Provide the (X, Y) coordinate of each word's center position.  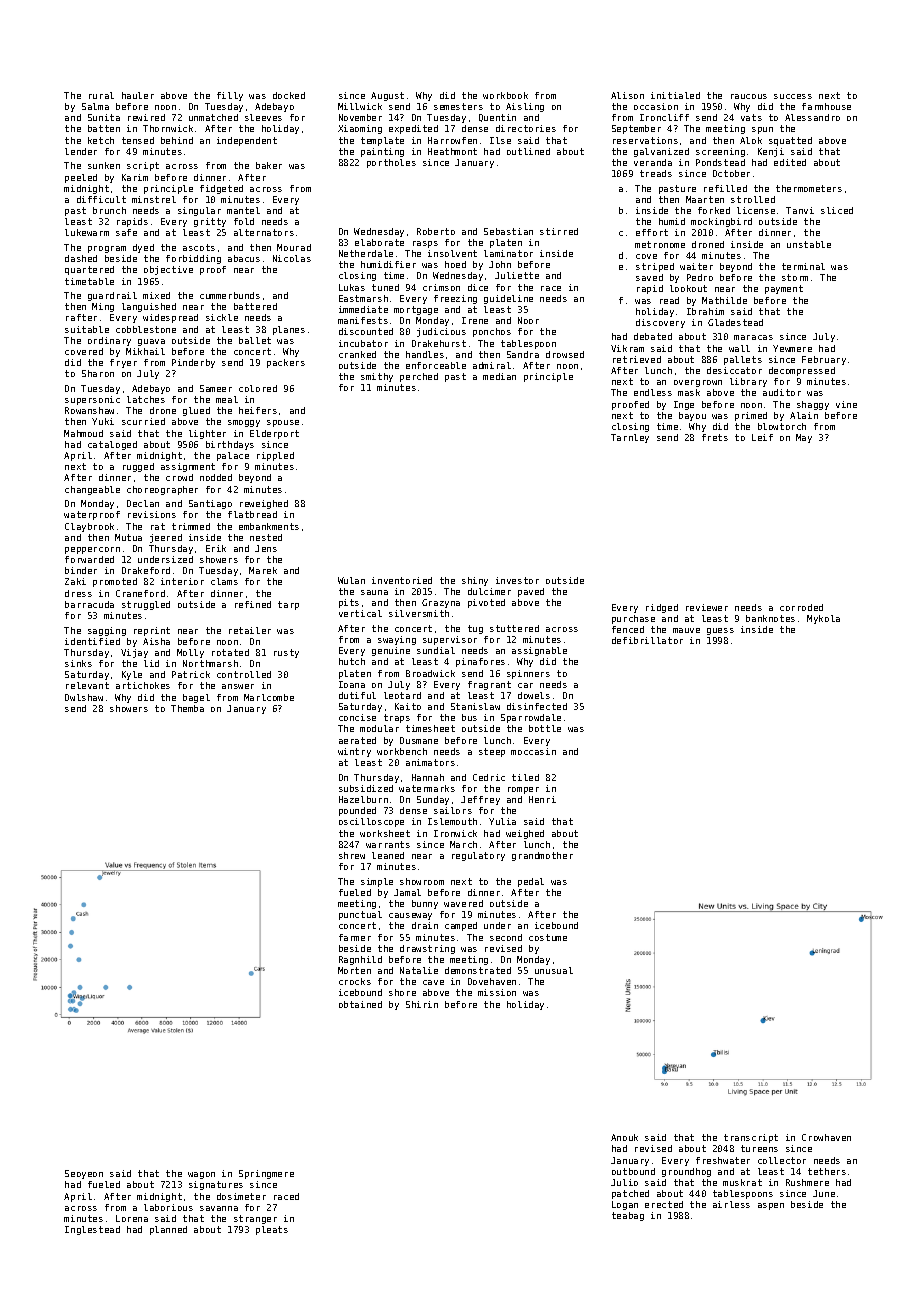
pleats (272, 1230)
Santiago (210, 504)
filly (230, 96)
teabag (628, 1216)
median (499, 376)
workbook (505, 95)
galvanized (661, 152)
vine (846, 404)
